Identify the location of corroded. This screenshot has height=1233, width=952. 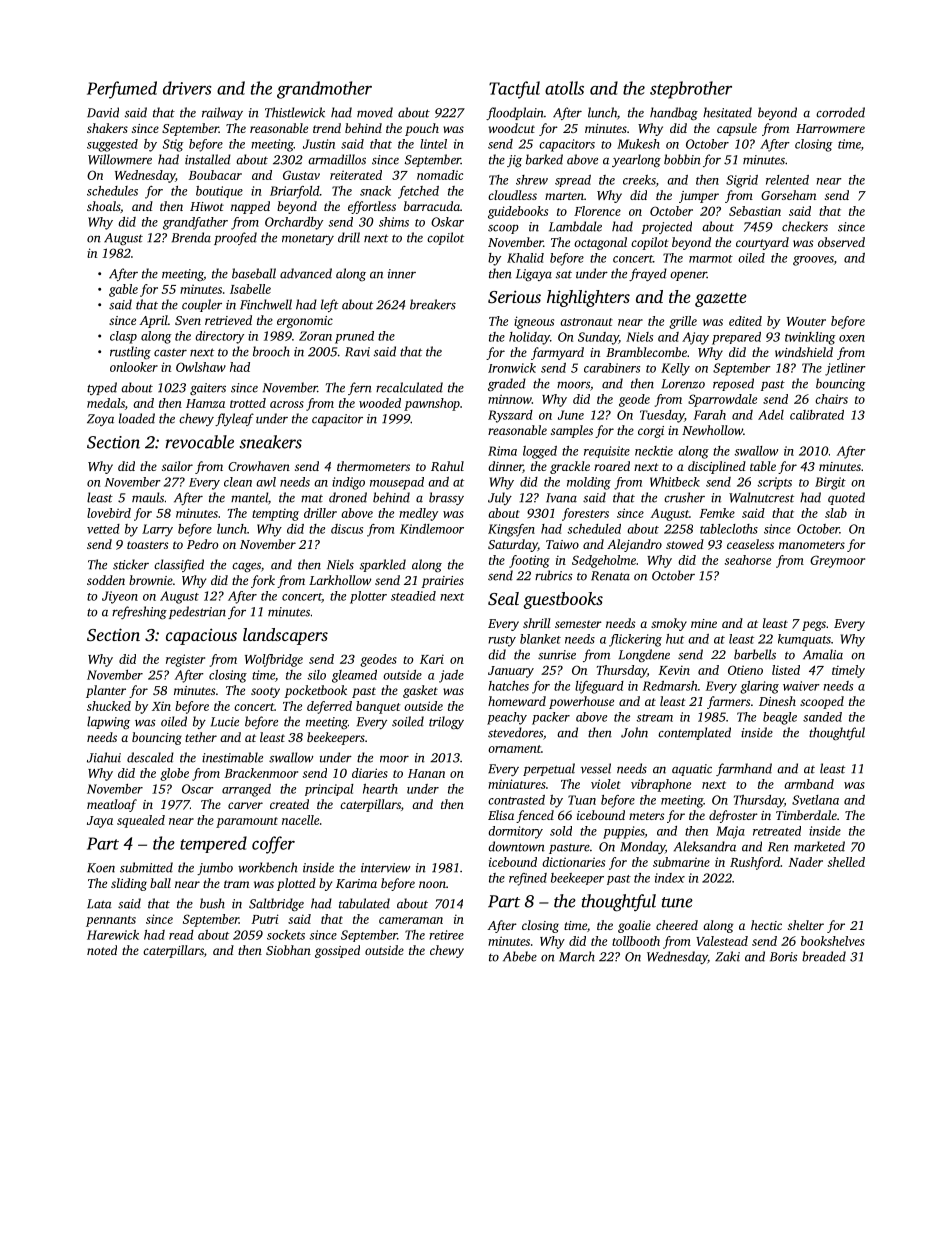
(840, 112).
